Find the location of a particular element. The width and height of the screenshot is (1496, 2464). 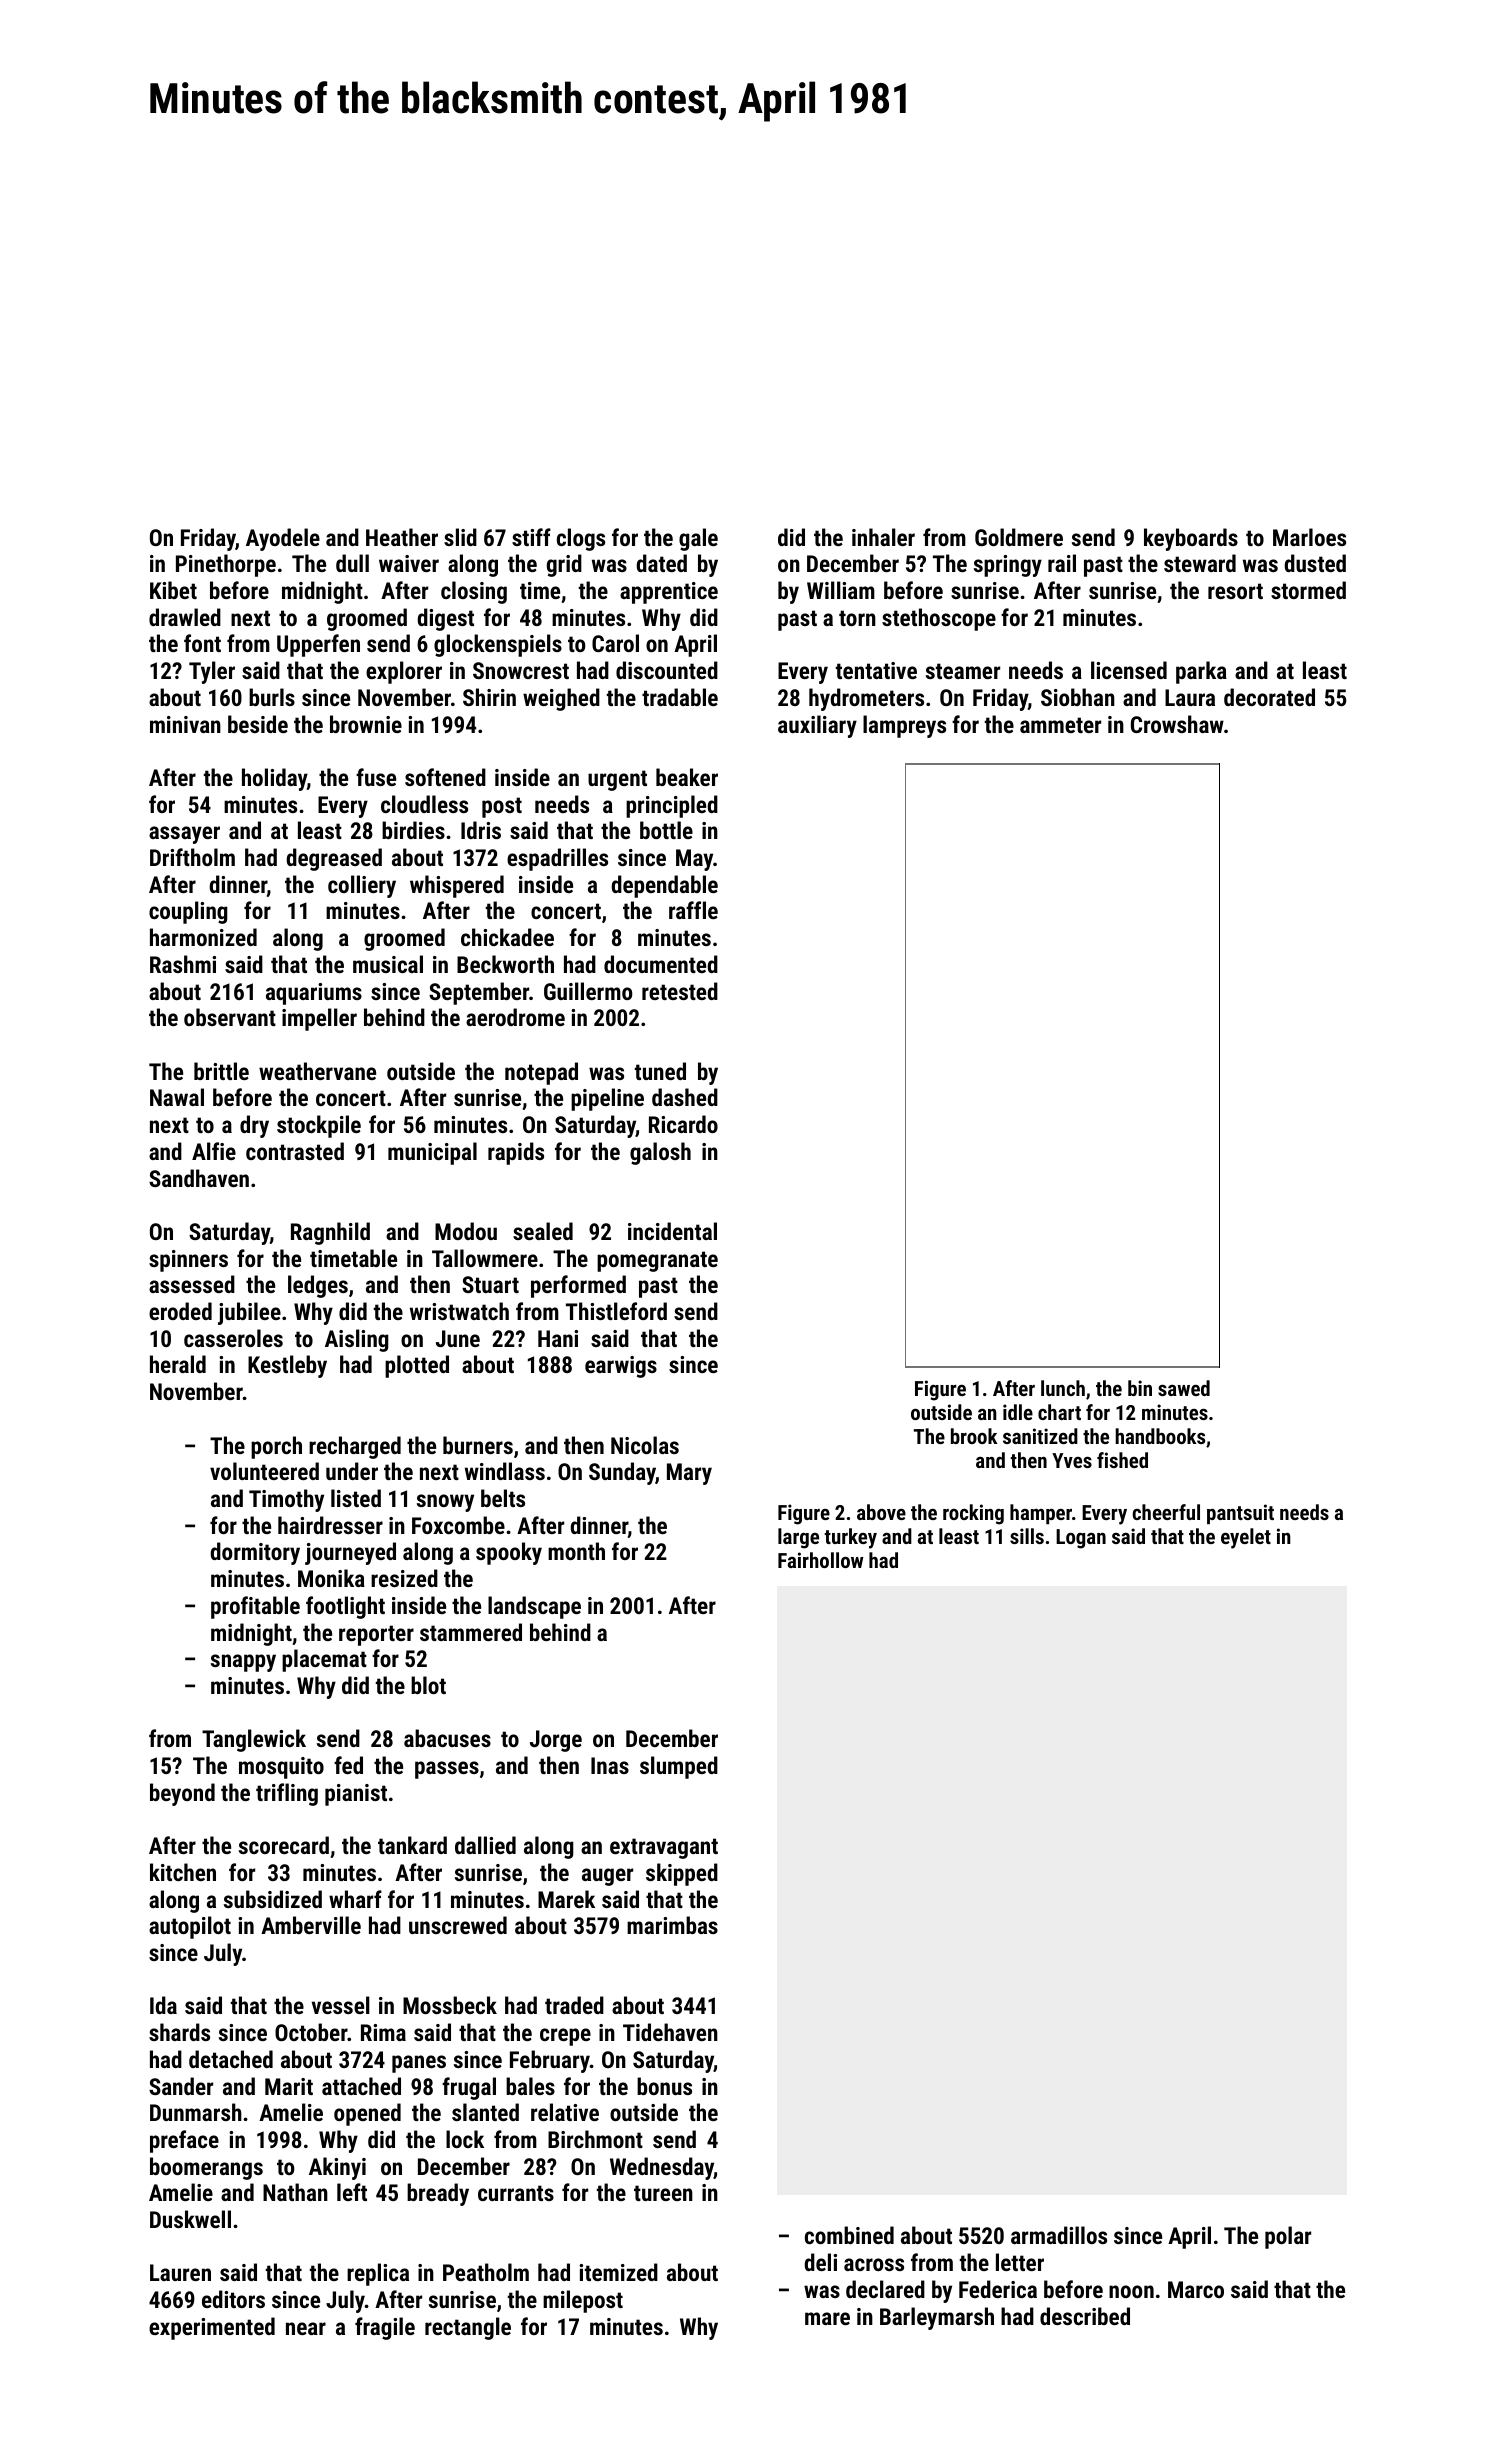

incidental is located at coordinates (672, 1231).
